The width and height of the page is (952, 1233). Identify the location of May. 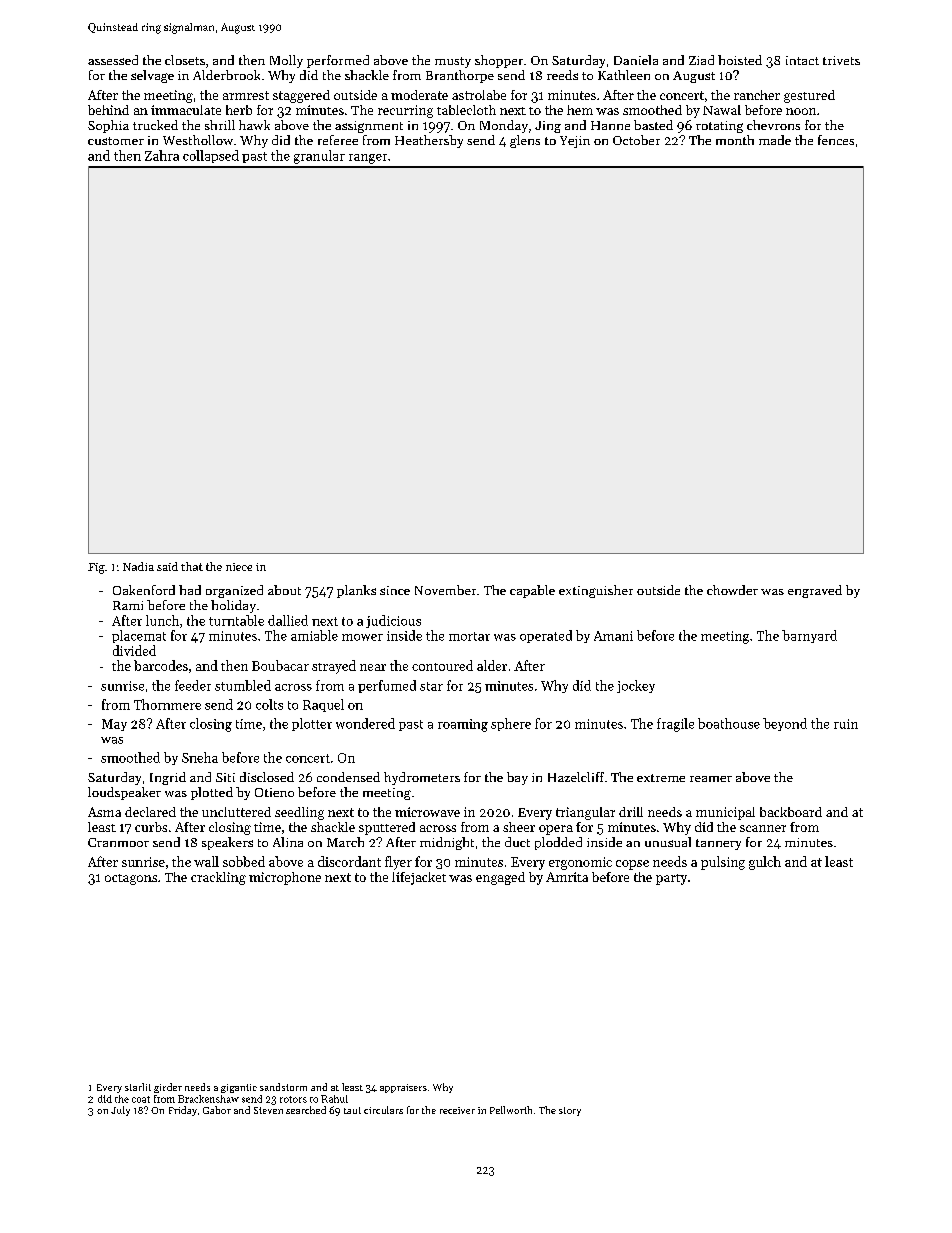
(114, 725).
